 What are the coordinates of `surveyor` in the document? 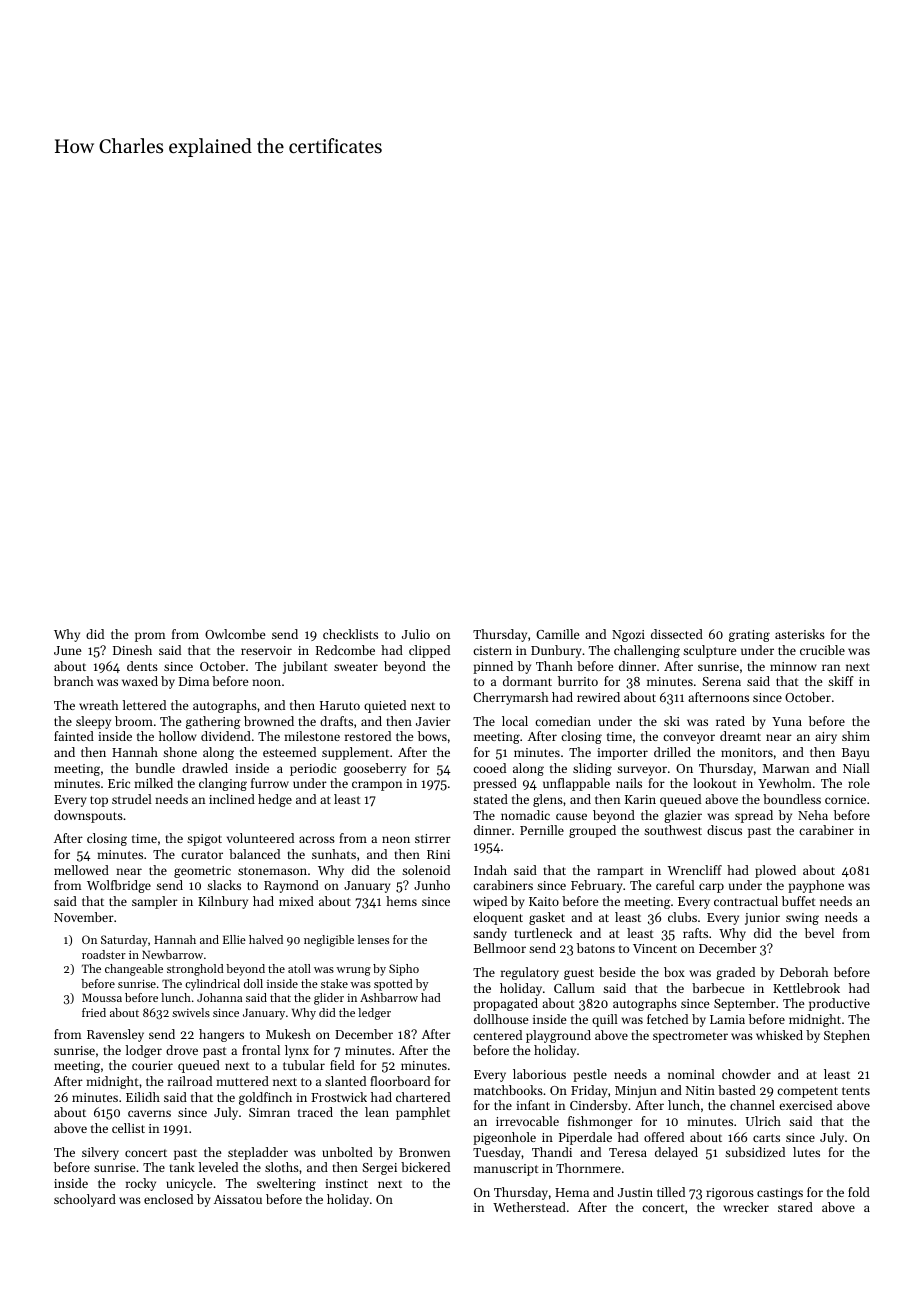 It's located at (642, 771).
